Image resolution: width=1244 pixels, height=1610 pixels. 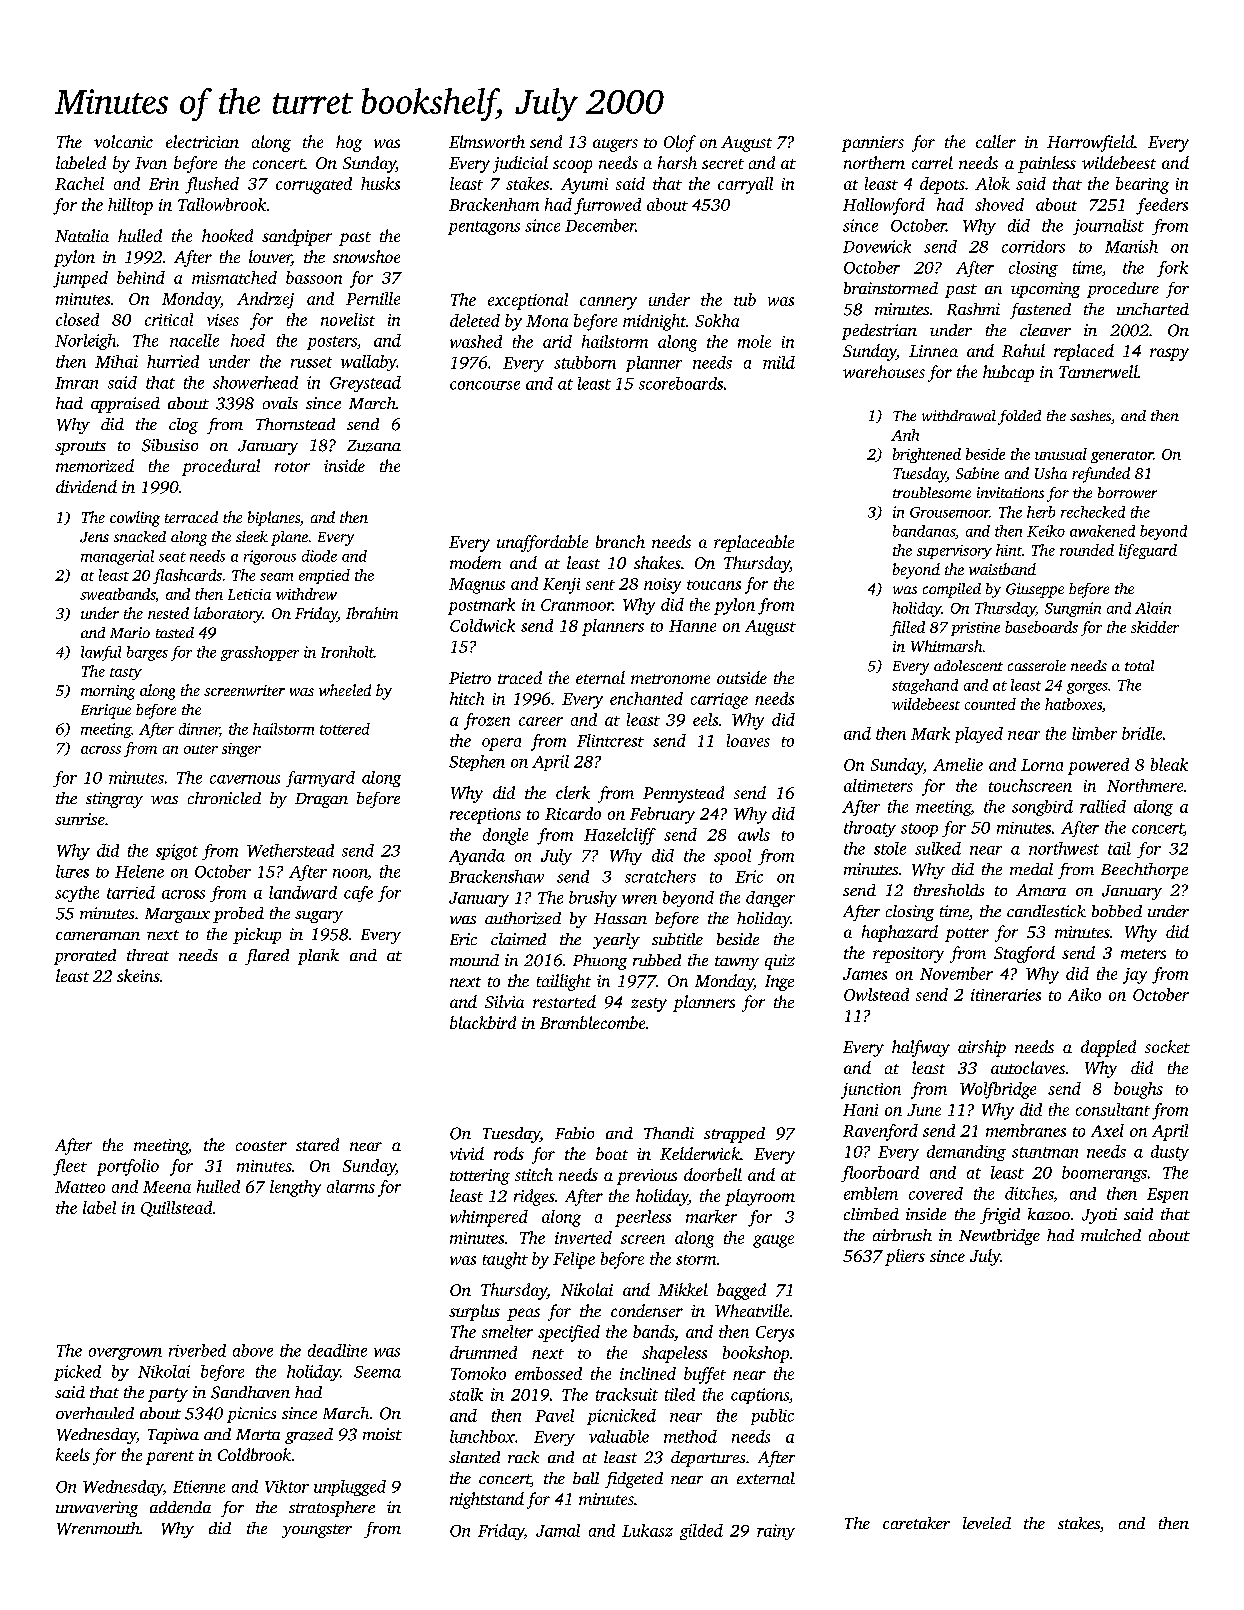 I want to click on electrician, so click(x=202, y=141).
